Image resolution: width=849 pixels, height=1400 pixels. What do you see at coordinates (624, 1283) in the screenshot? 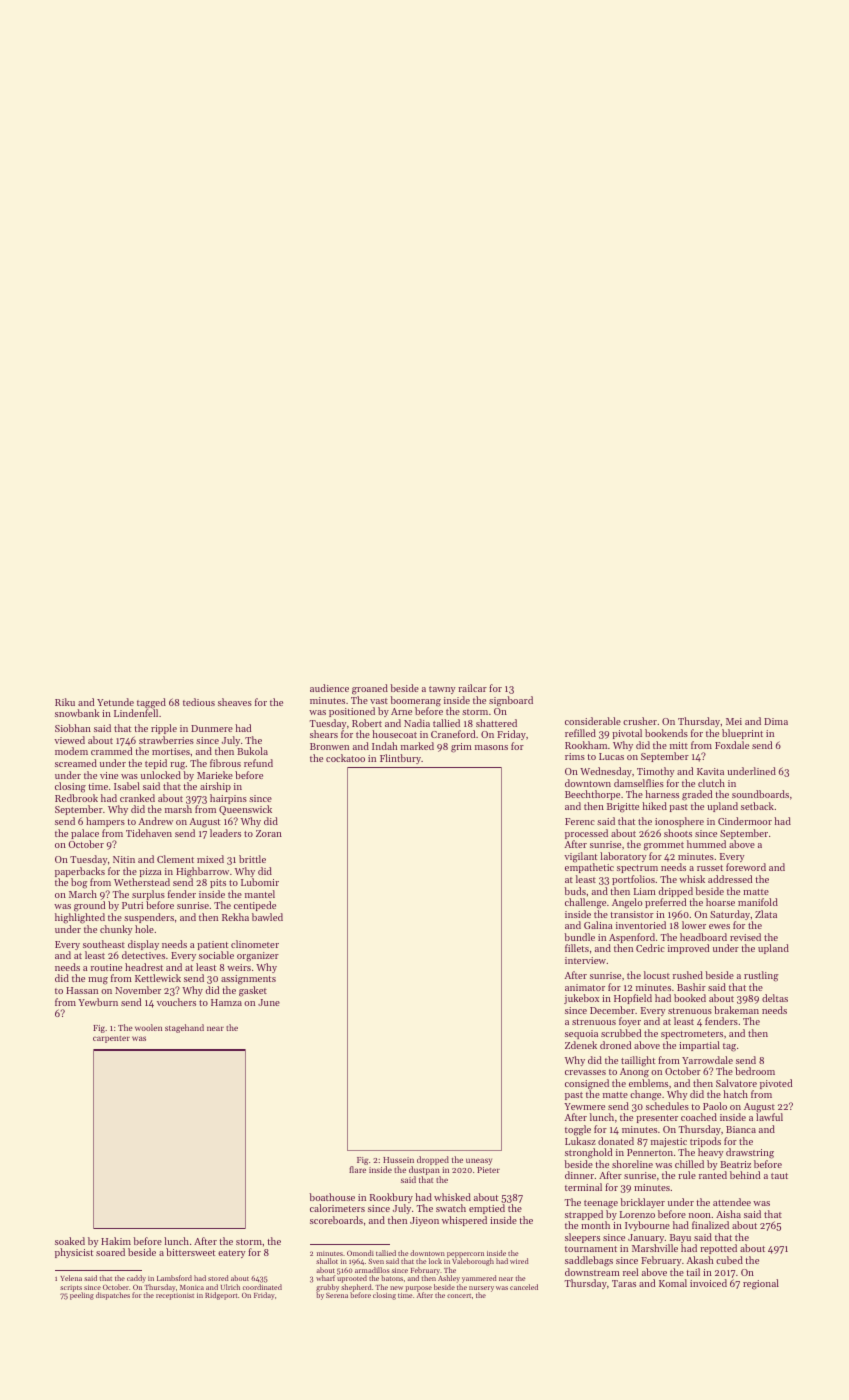
I see `Taras` at bounding box center [624, 1283].
